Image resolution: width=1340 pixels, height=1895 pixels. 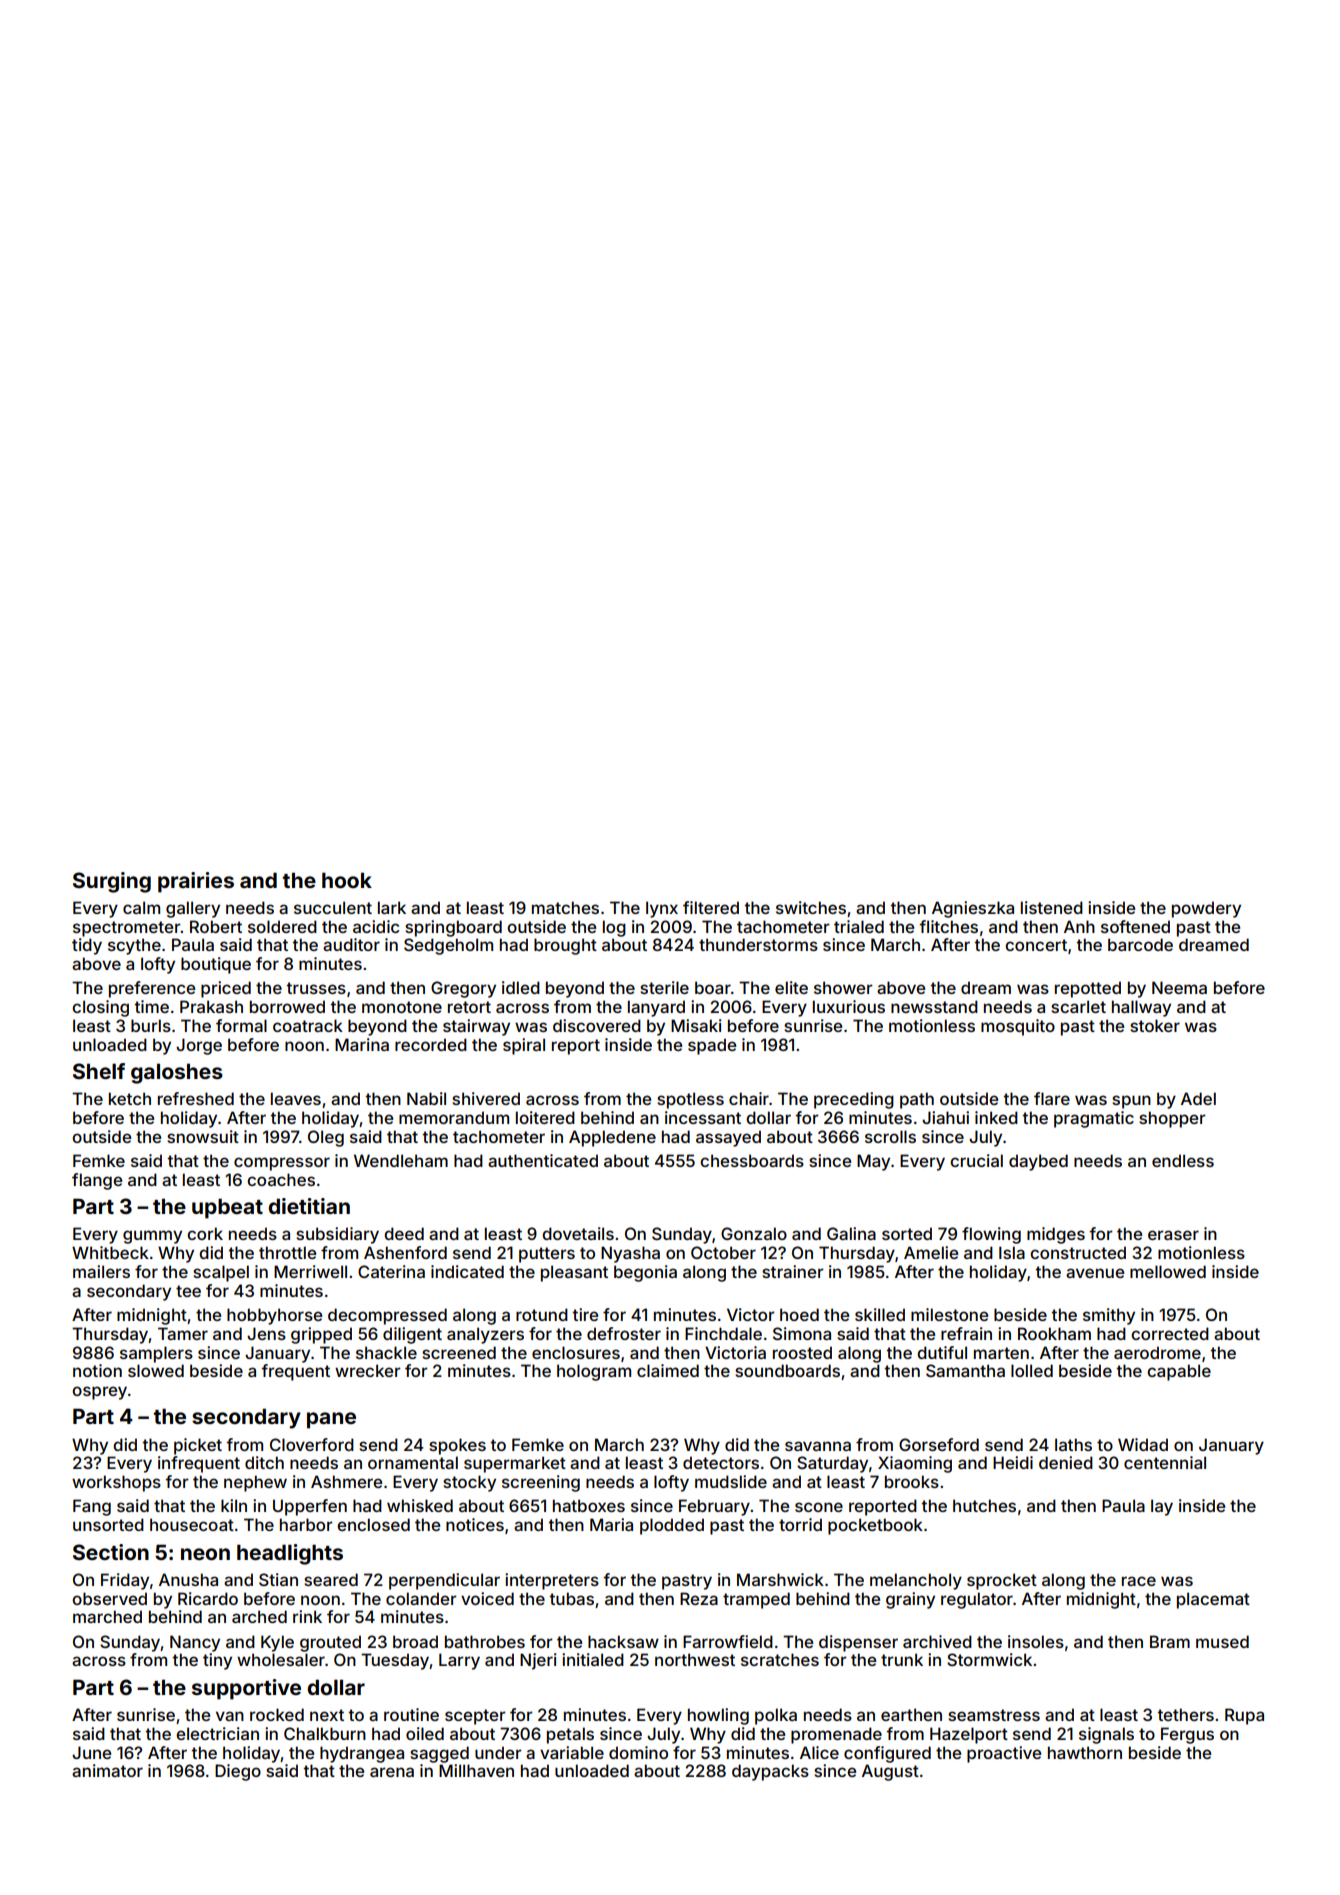 I want to click on midges, so click(x=1056, y=1235).
